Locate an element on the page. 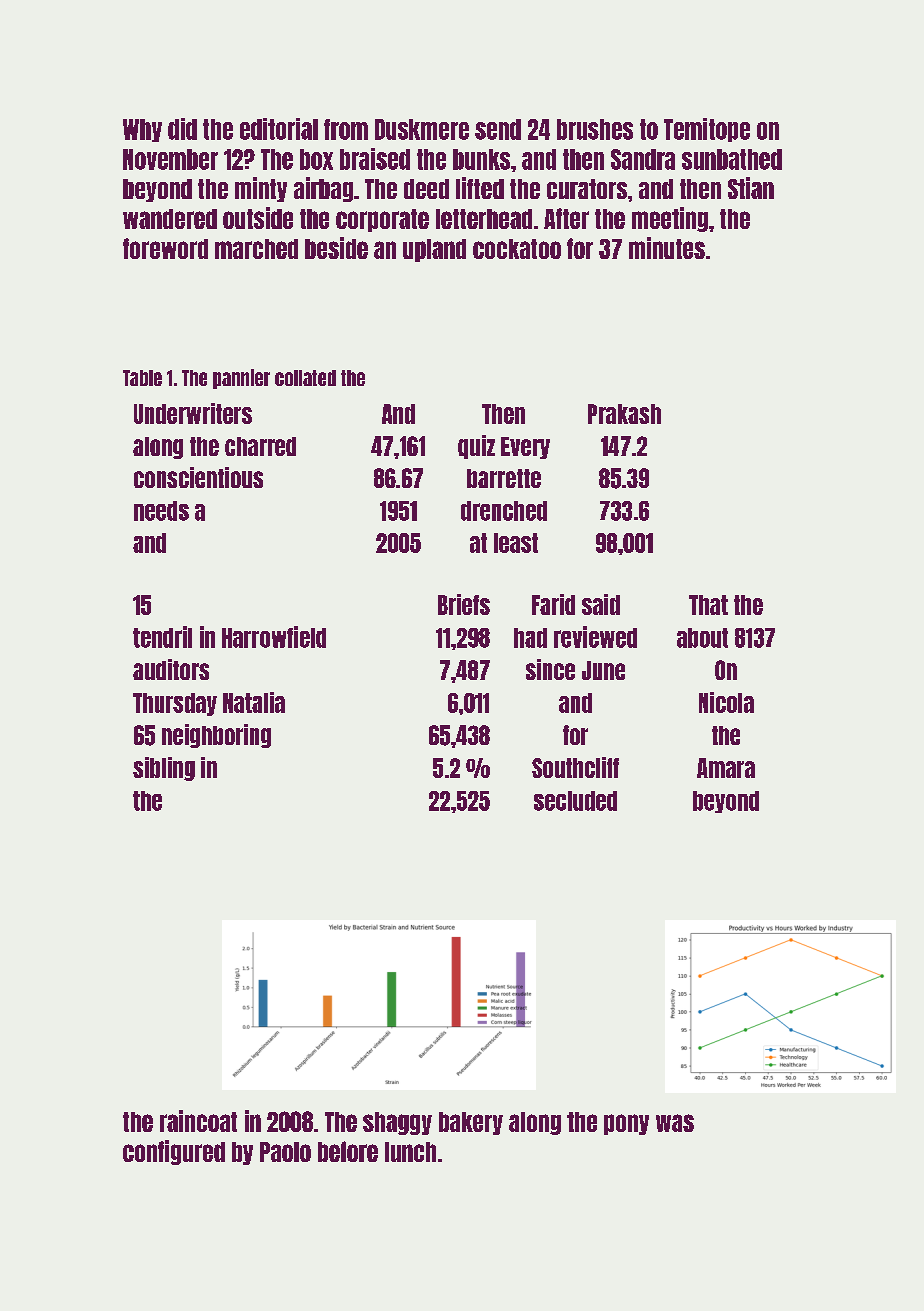 This image has width=924, height=1311. Underwriters is located at coordinates (193, 413).
